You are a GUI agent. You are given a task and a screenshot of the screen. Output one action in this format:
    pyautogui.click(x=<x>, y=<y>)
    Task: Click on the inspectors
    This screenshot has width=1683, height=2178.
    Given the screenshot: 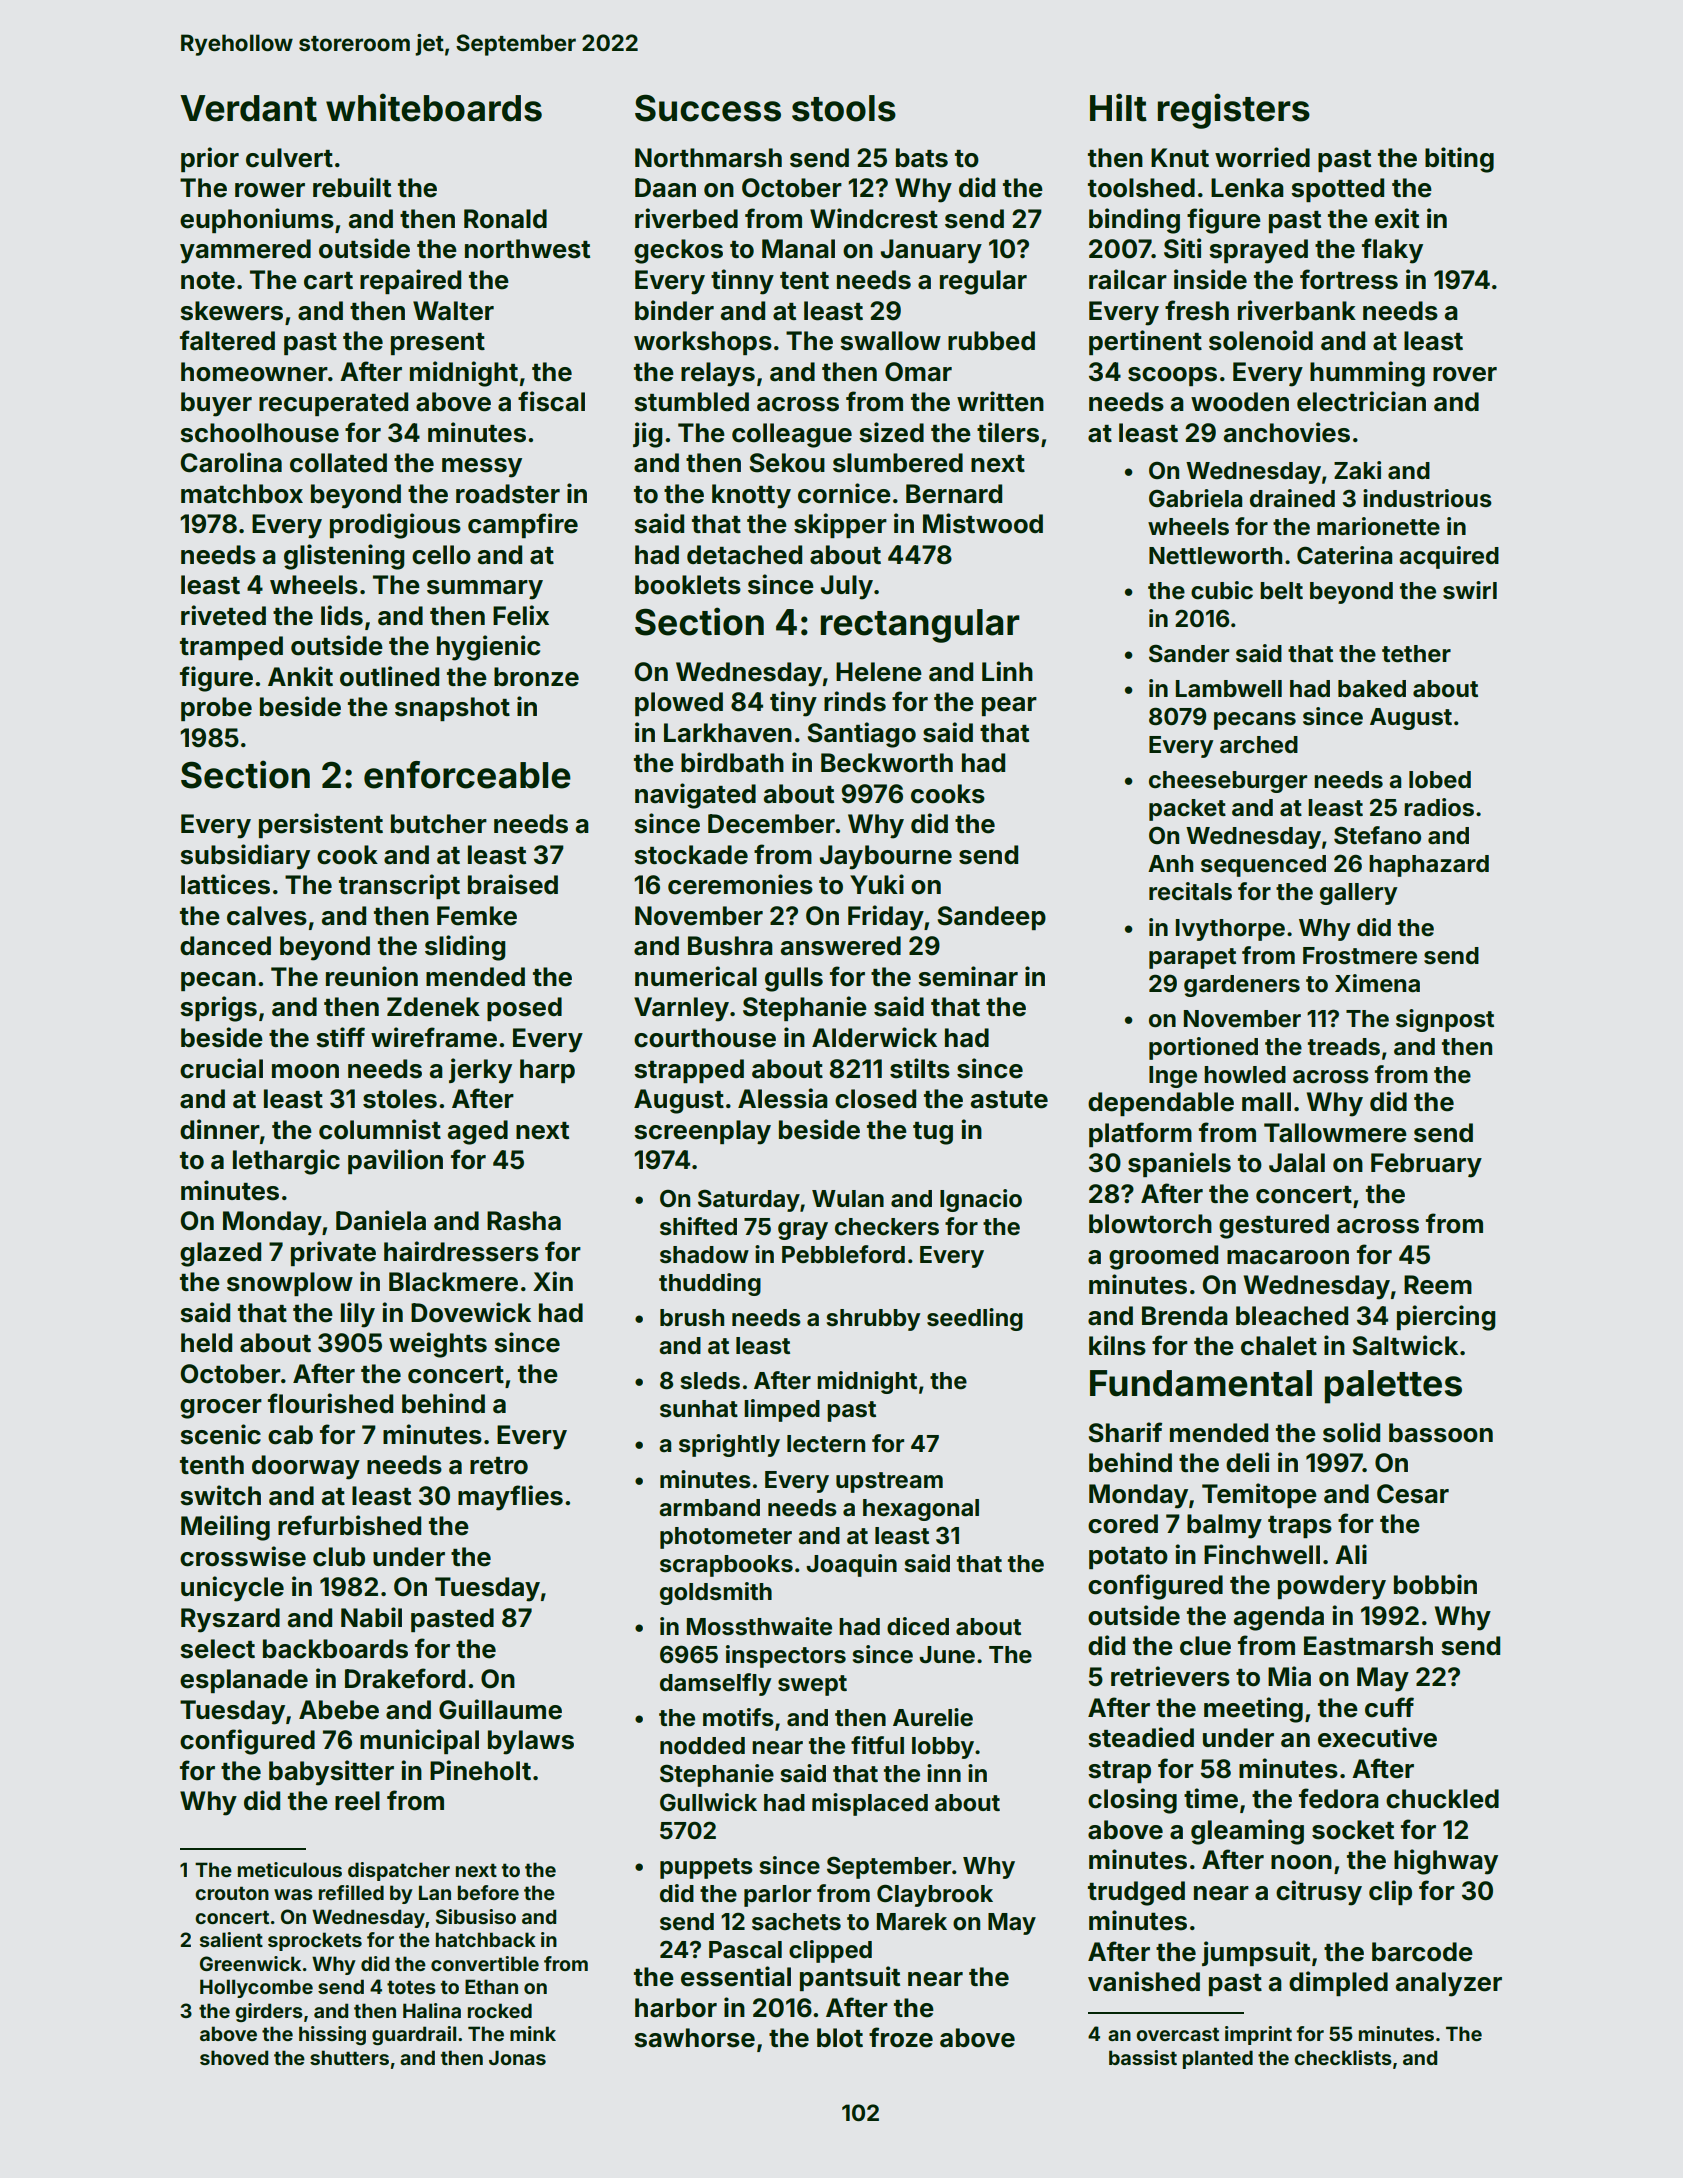 What is the action you would take?
    pyautogui.click(x=786, y=1656)
